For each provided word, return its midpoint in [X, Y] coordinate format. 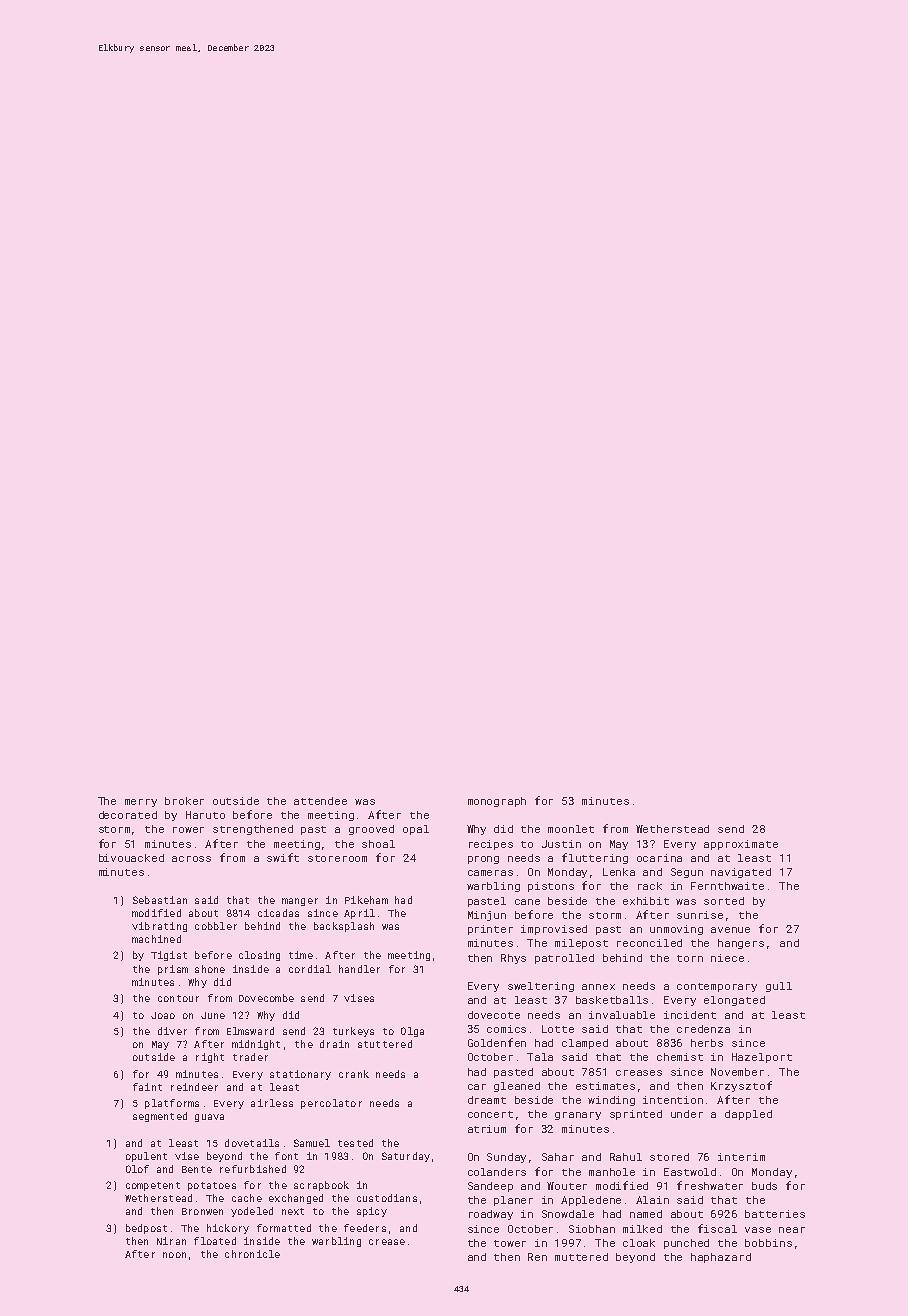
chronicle [252, 1254]
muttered [581, 1257]
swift [283, 857]
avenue [730, 930]
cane [527, 902]
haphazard [721, 1258]
